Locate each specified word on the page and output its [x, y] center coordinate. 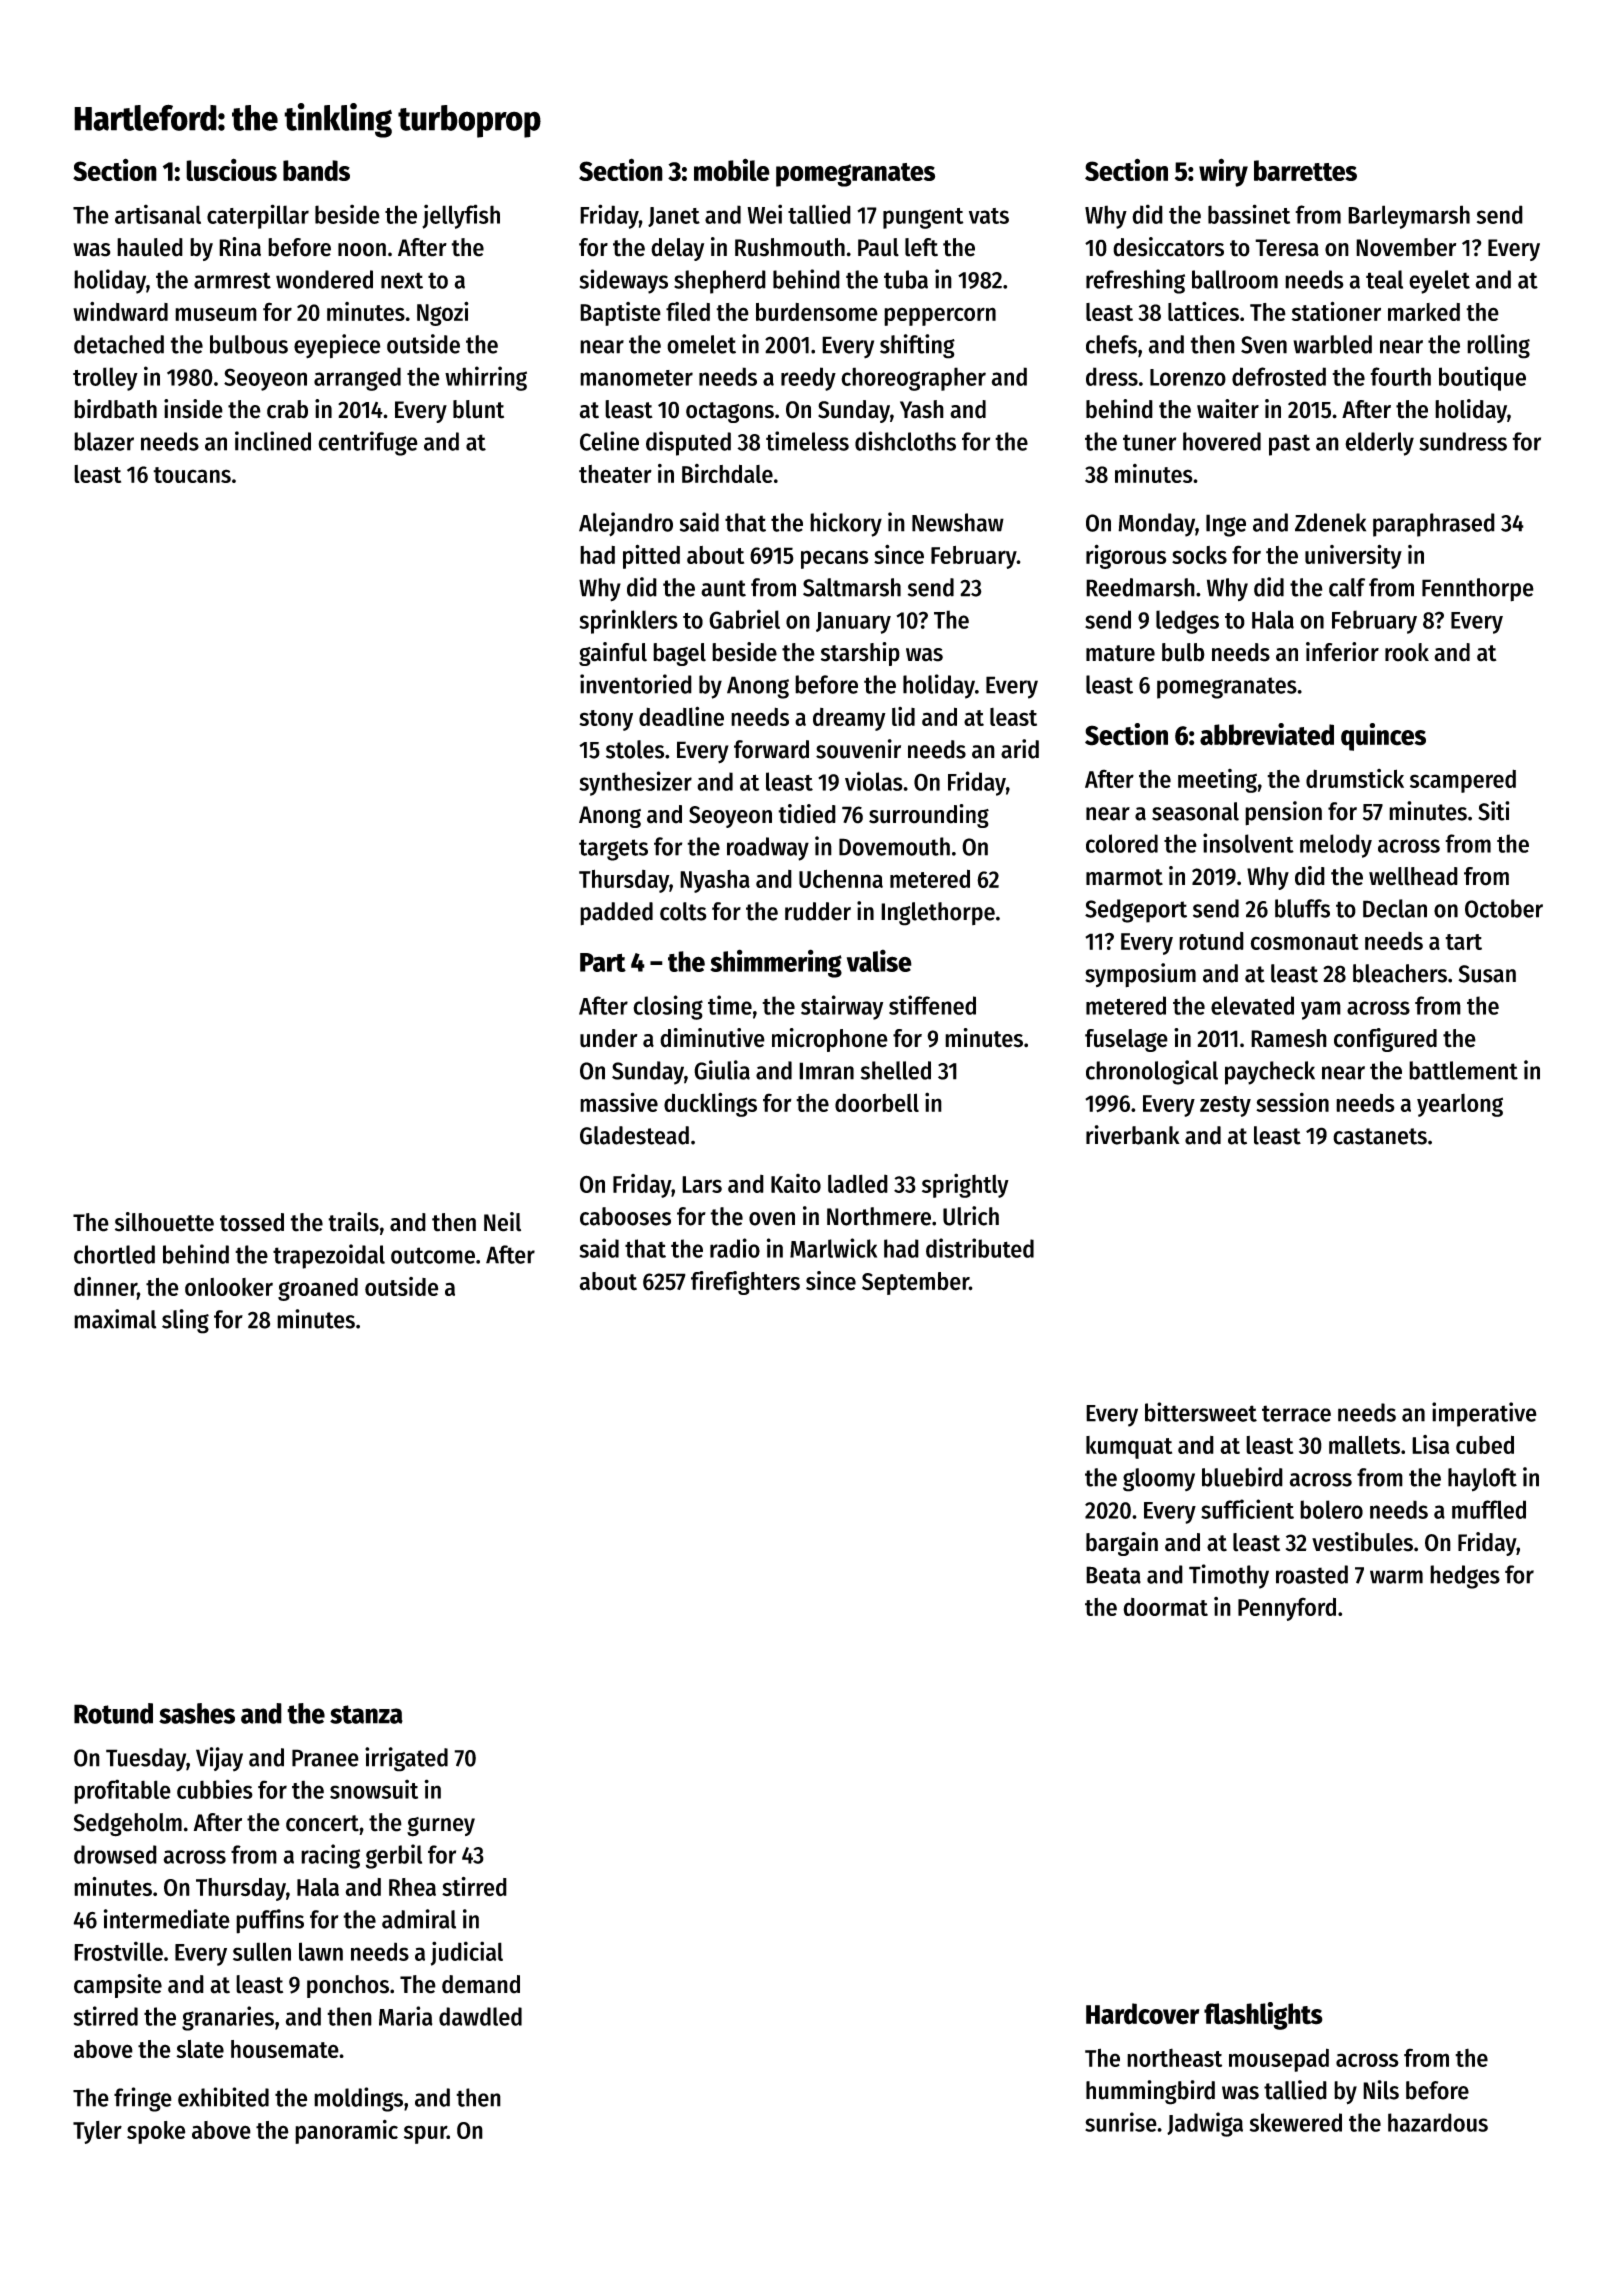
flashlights [1263, 2016]
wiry [1223, 172]
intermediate [167, 1919]
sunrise [1121, 2122]
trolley [105, 379]
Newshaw [958, 522]
